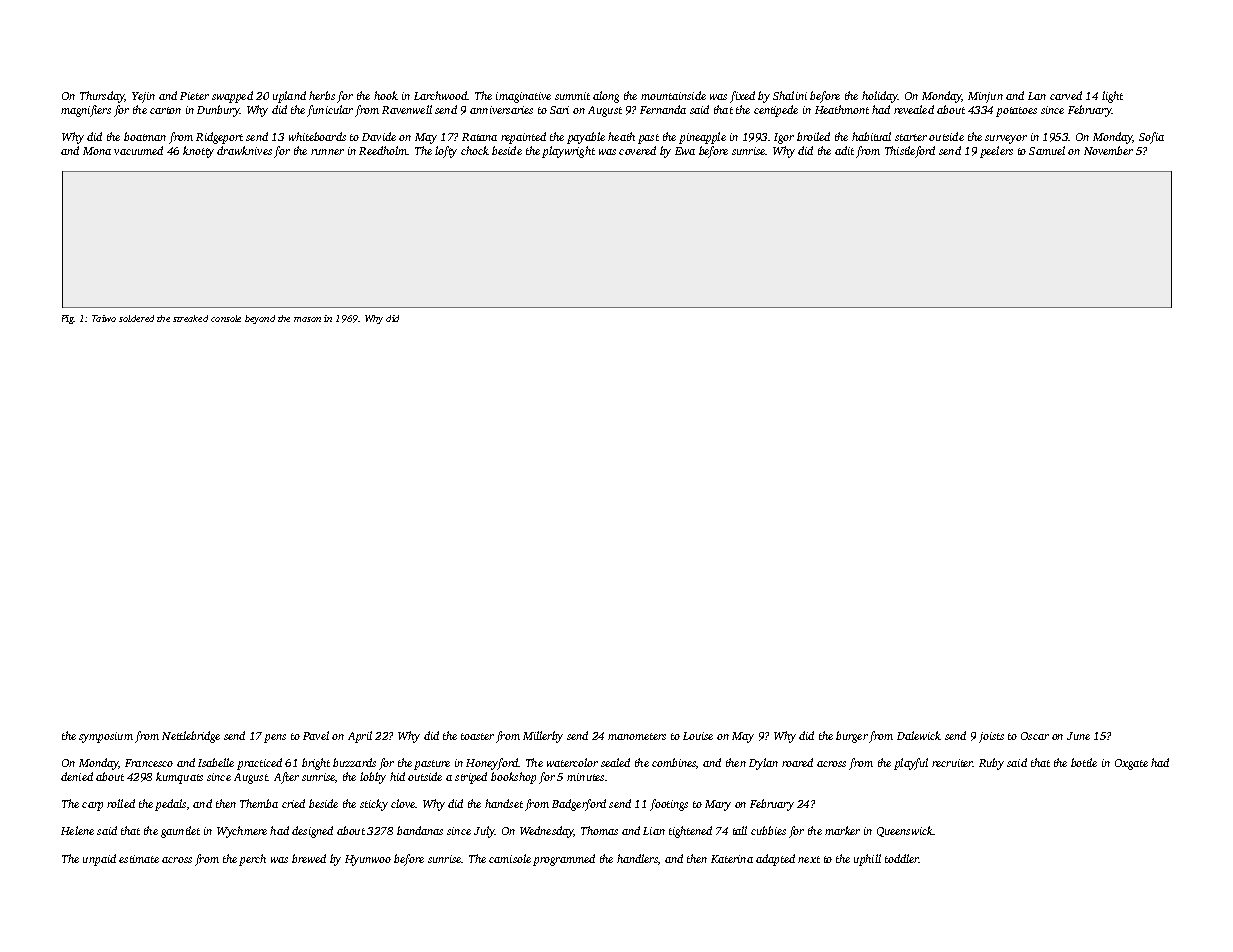 The width and height of the screenshot is (1233, 952). Describe the element at coordinates (136, 318) in the screenshot. I see `soldered` at that location.
